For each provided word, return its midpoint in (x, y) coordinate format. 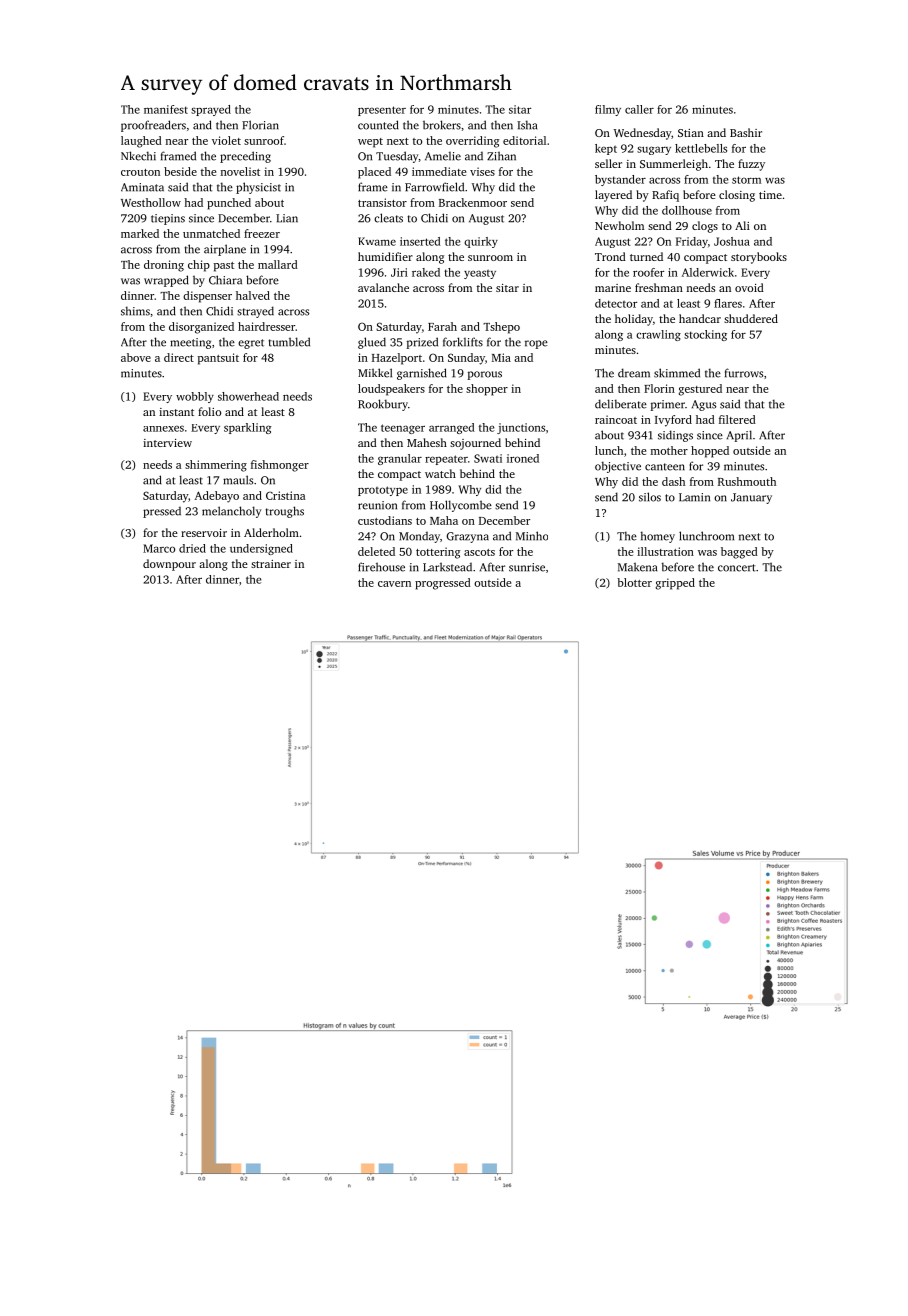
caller (639, 109)
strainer (271, 564)
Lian (287, 218)
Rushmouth (747, 481)
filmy (608, 110)
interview (167, 443)
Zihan (501, 156)
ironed (523, 458)
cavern (394, 584)
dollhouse (687, 210)
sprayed (211, 110)
